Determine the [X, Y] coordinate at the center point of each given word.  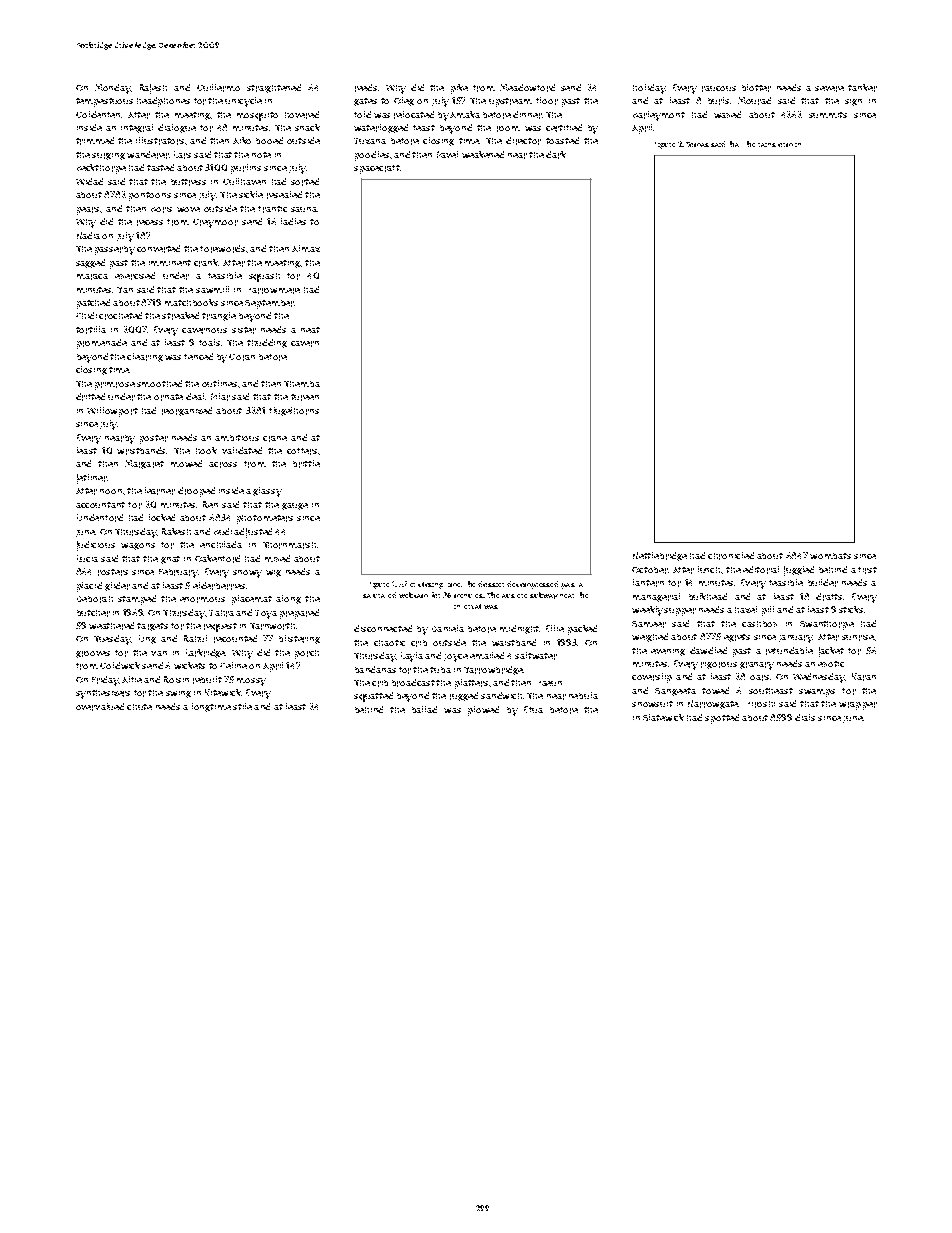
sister [244, 330]
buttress [188, 182]
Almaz [306, 248]
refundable [789, 651]
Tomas [697, 144]
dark [556, 155]
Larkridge [205, 653]
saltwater [536, 656]
